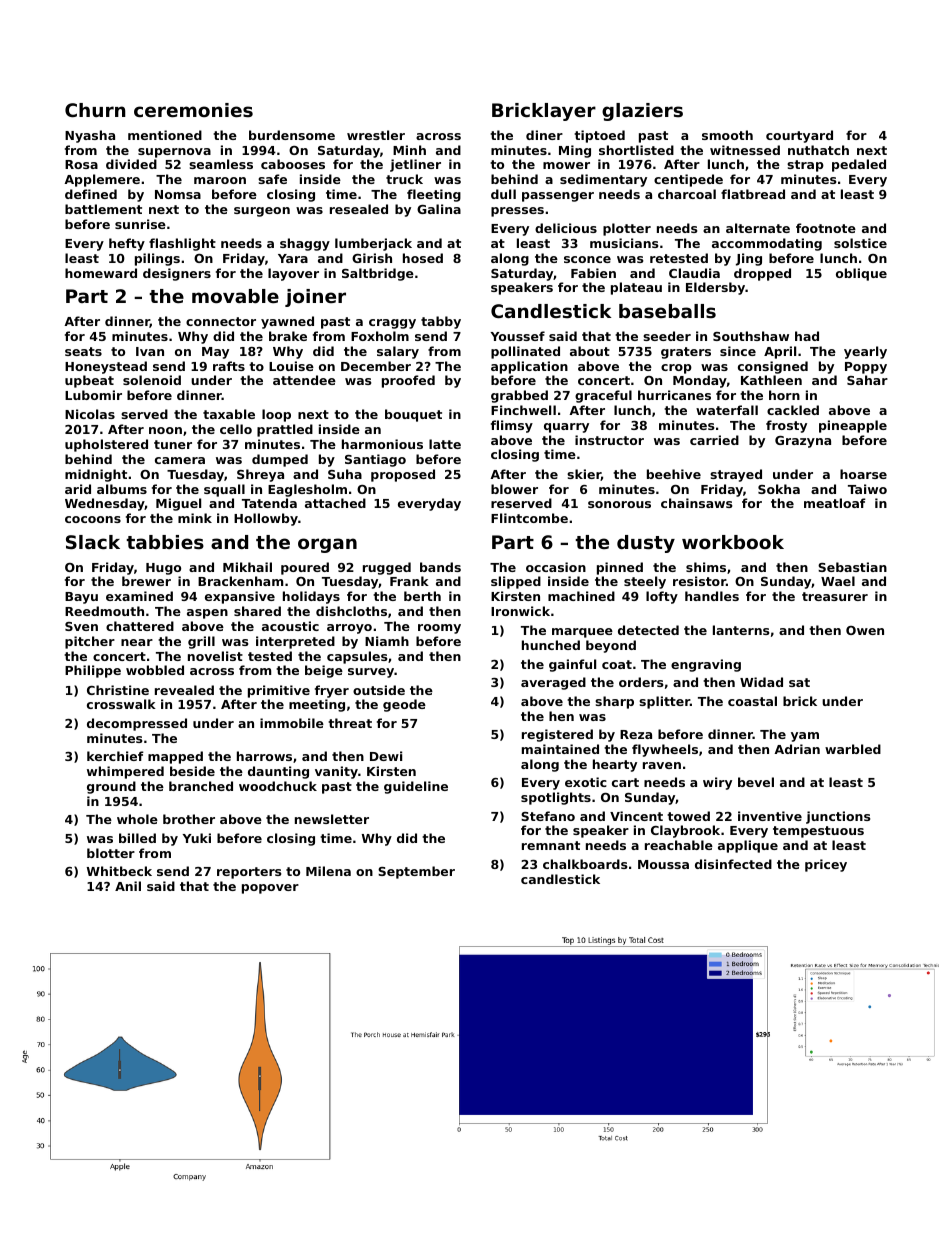 The height and width of the page is (1233, 952). Describe the element at coordinates (93, 395) in the page. I see `Lubomir` at that location.
